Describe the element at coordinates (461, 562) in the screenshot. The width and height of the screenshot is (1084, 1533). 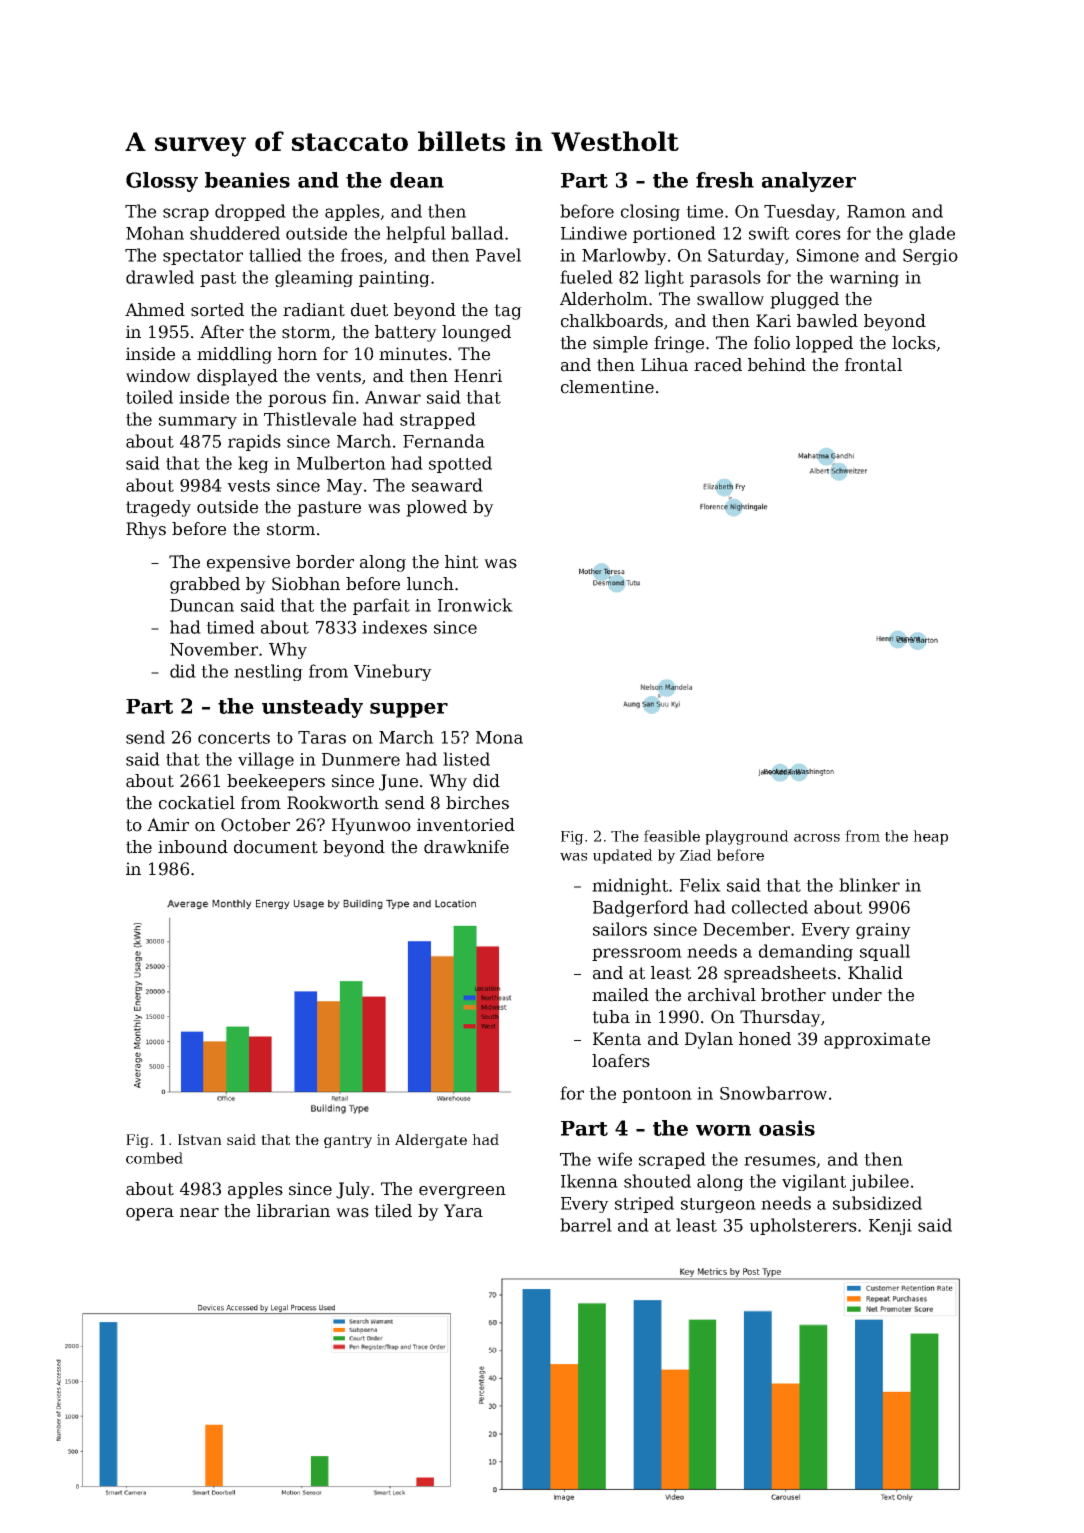
I see `hint` at that location.
